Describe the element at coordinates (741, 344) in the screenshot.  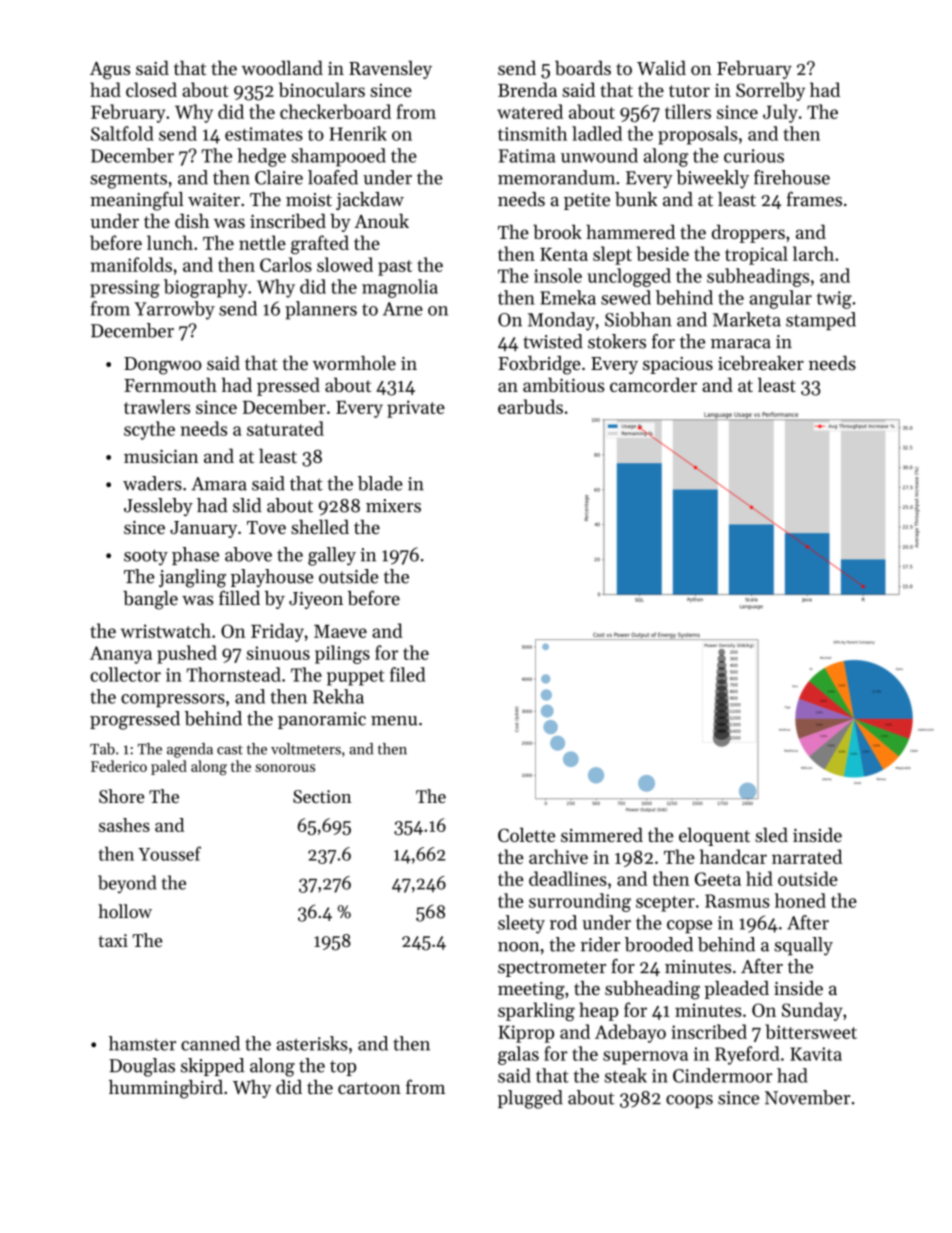
I see `maraca` at that location.
